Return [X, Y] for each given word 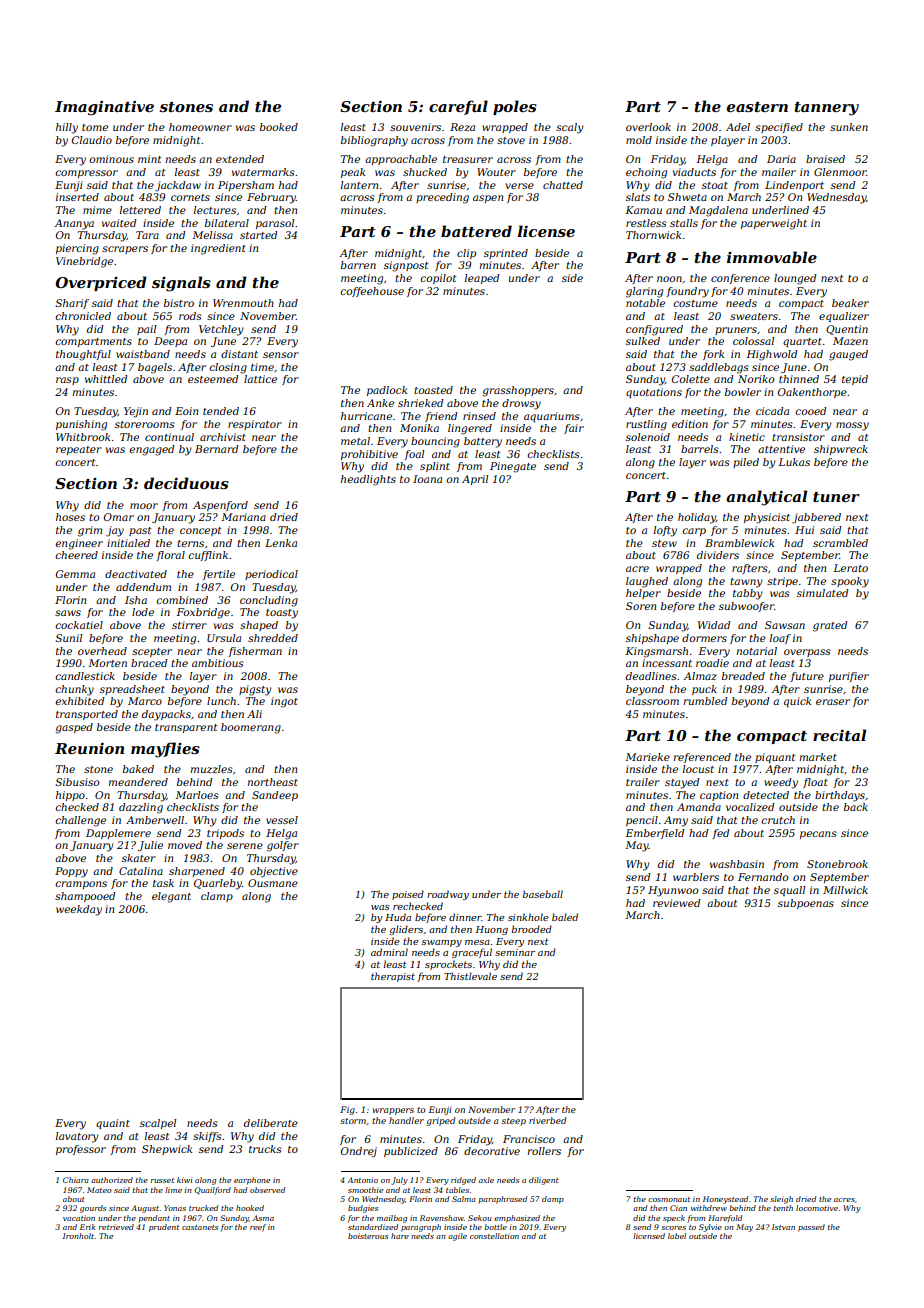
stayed [682, 783]
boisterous [368, 1236]
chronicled [83, 316]
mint [150, 159]
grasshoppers [518, 391]
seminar [515, 952]
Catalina [141, 871]
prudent [164, 1228]
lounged [795, 279]
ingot [284, 702]
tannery [827, 109]
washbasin [737, 864]
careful [458, 107]
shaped [259, 626]
